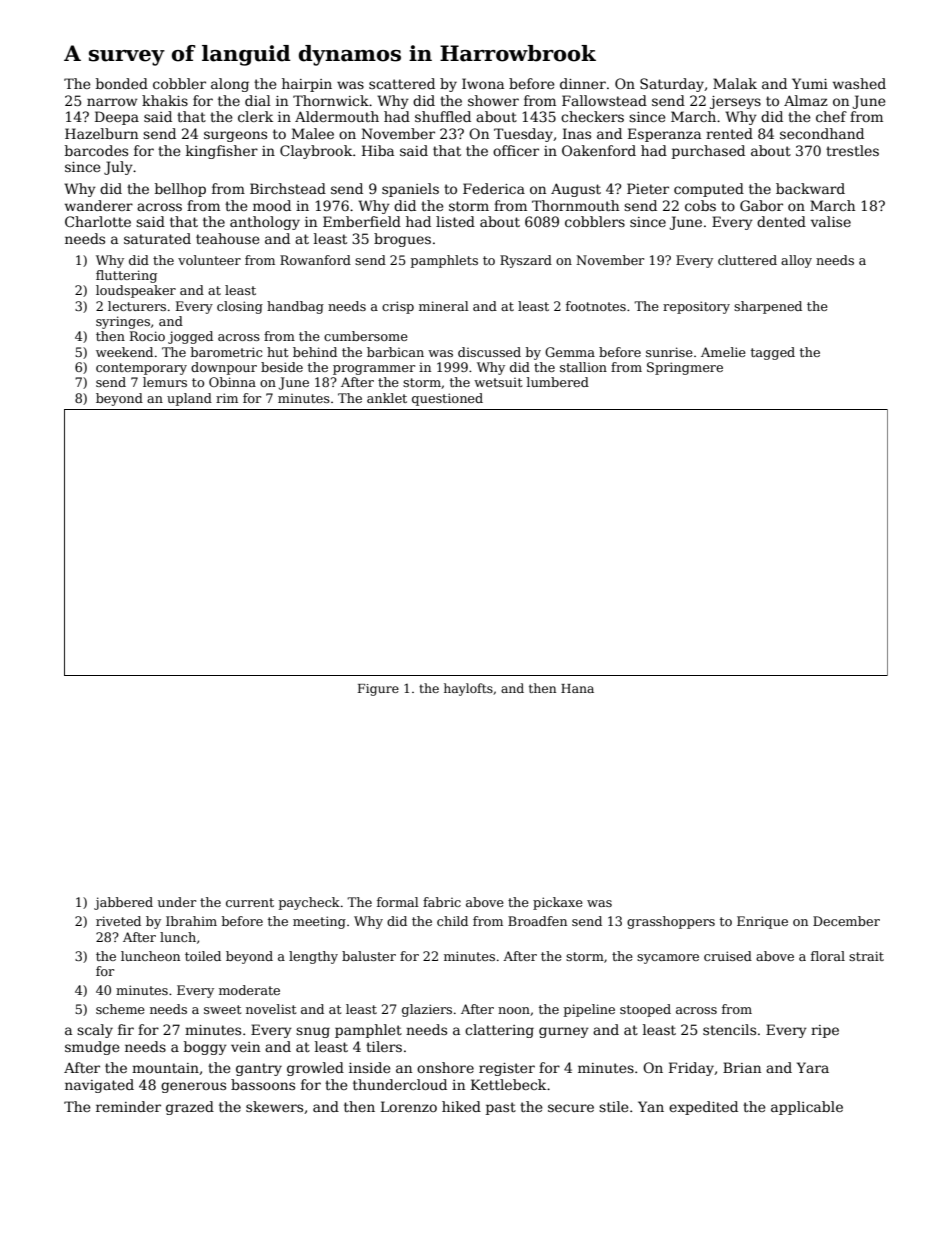 This document has height=1233, width=952. Describe the element at coordinates (685, 368) in the document. I see `Springmere` at that location.
